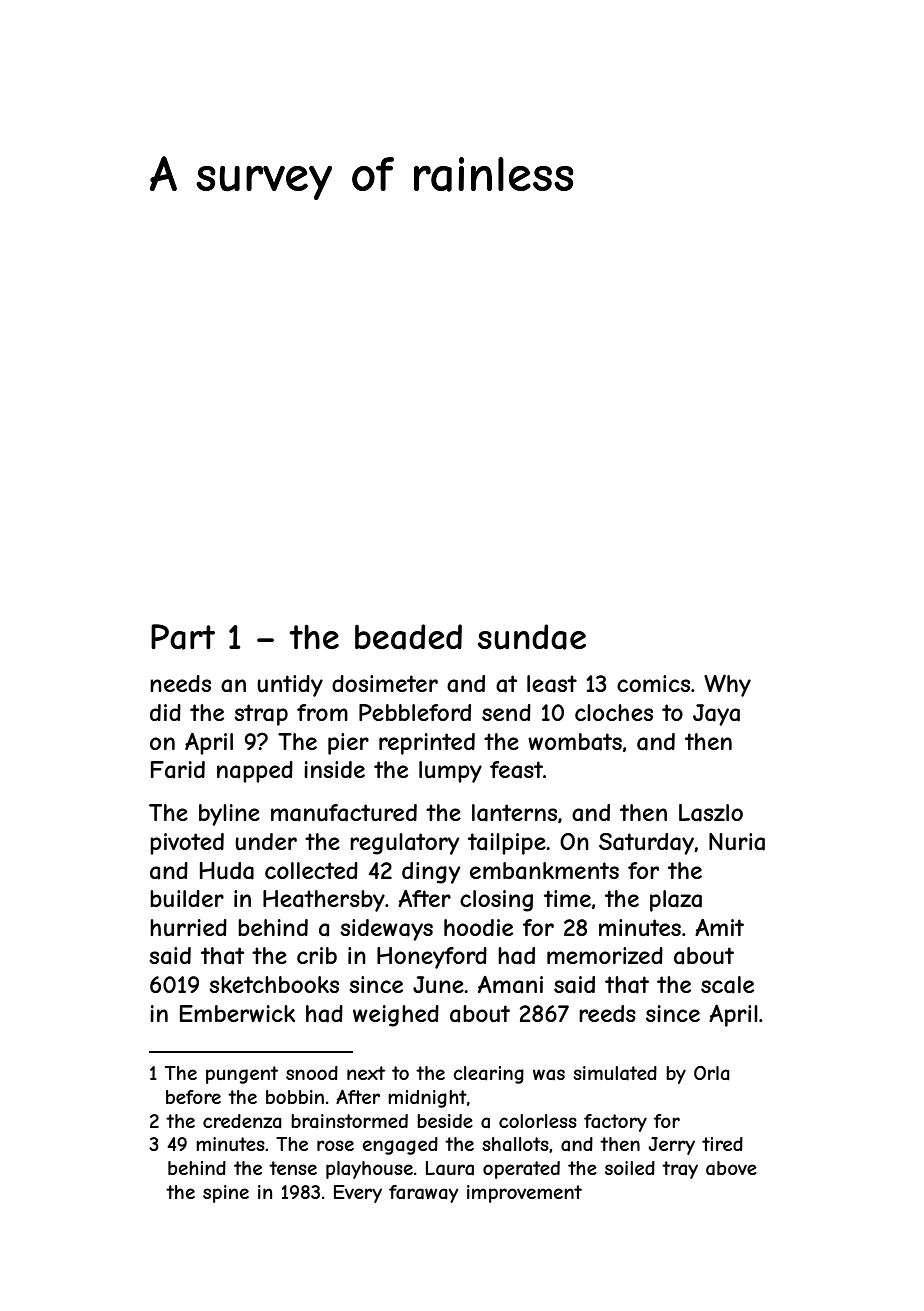 The width and height of the document is (924, 1311). Describe the element at coordinates (226, 1194) in the document. I see `spine` at that location.
